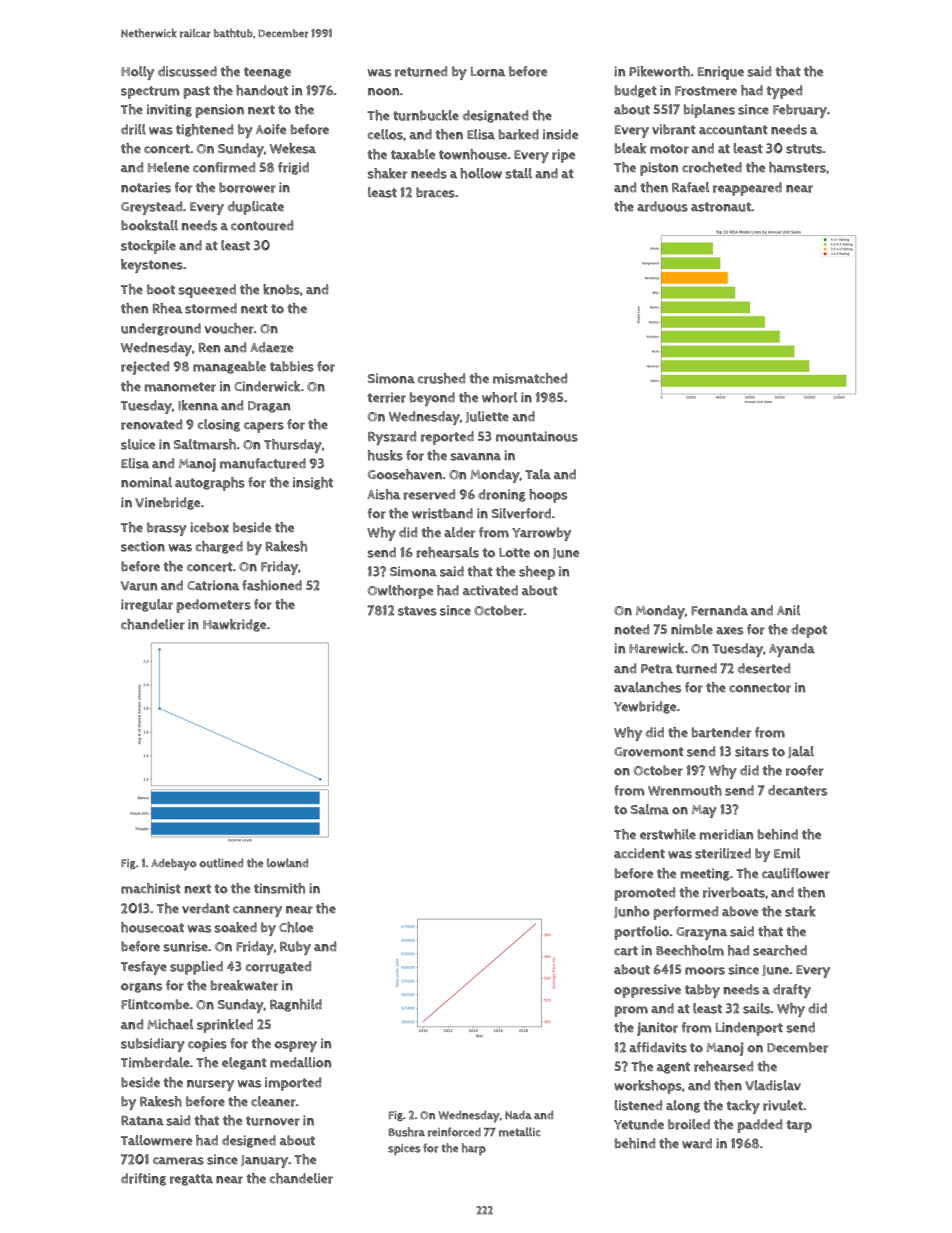 This screenshot has height=1233, width=952. What do you see at coordinates (147, 605) in the screenshot?
I see `irregular` at bounding box center [147, 605].
